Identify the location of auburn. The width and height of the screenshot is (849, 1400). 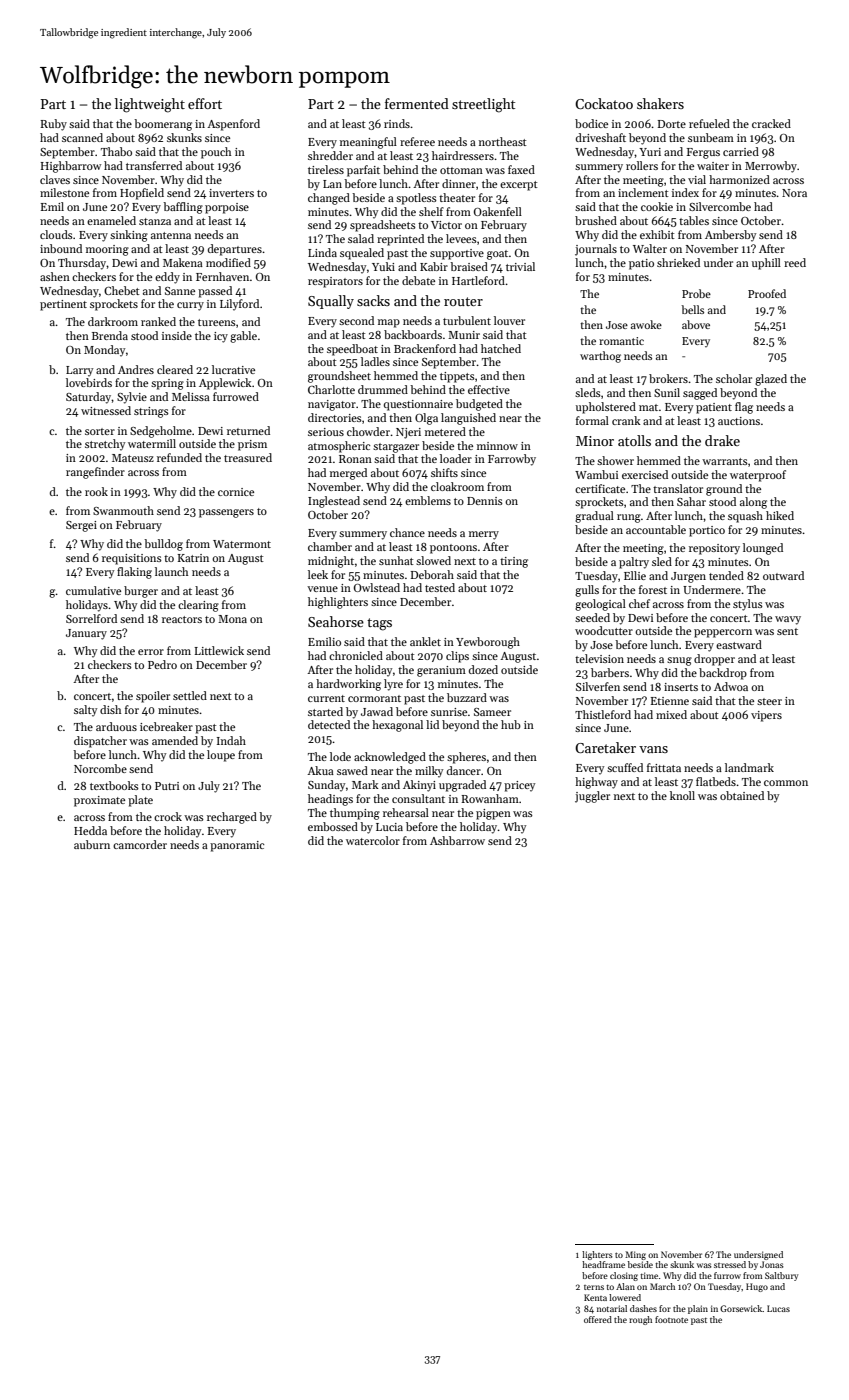
(92, 844).
